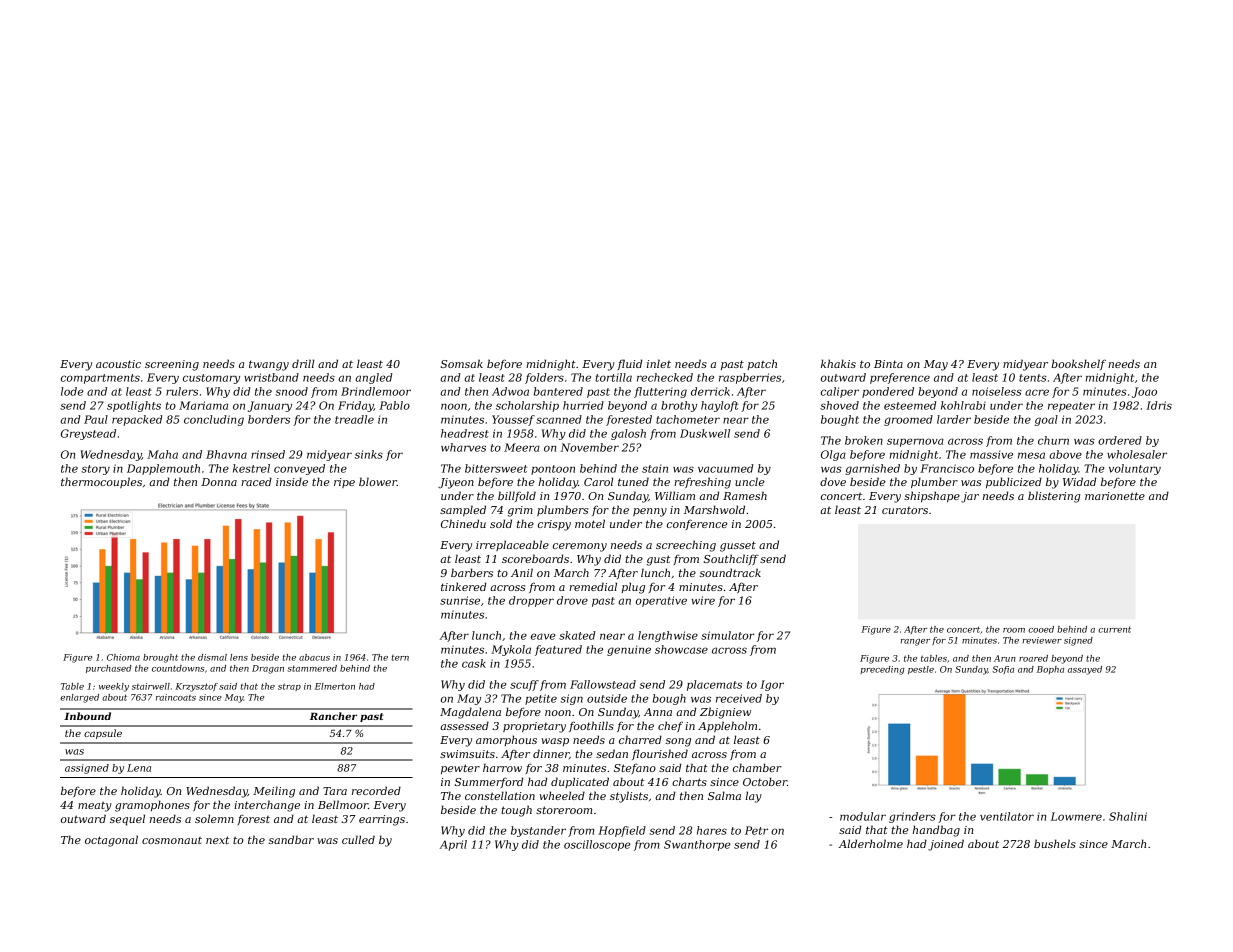  Describe the element at coordinates (1078, 364) in the screenshot. I see `bookshelf` at that location.
